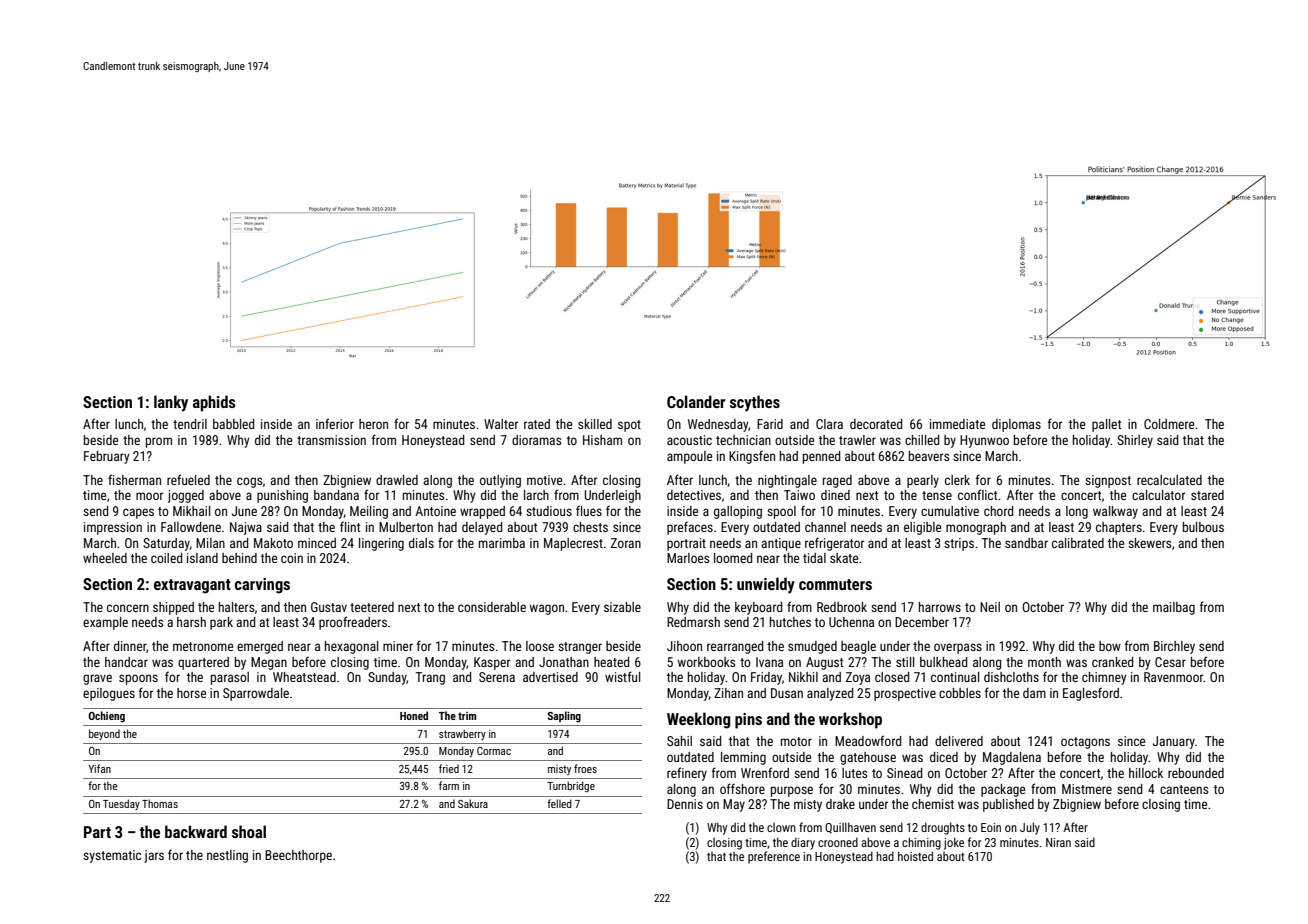  I want to click on workbooks, so click(706, 662).
